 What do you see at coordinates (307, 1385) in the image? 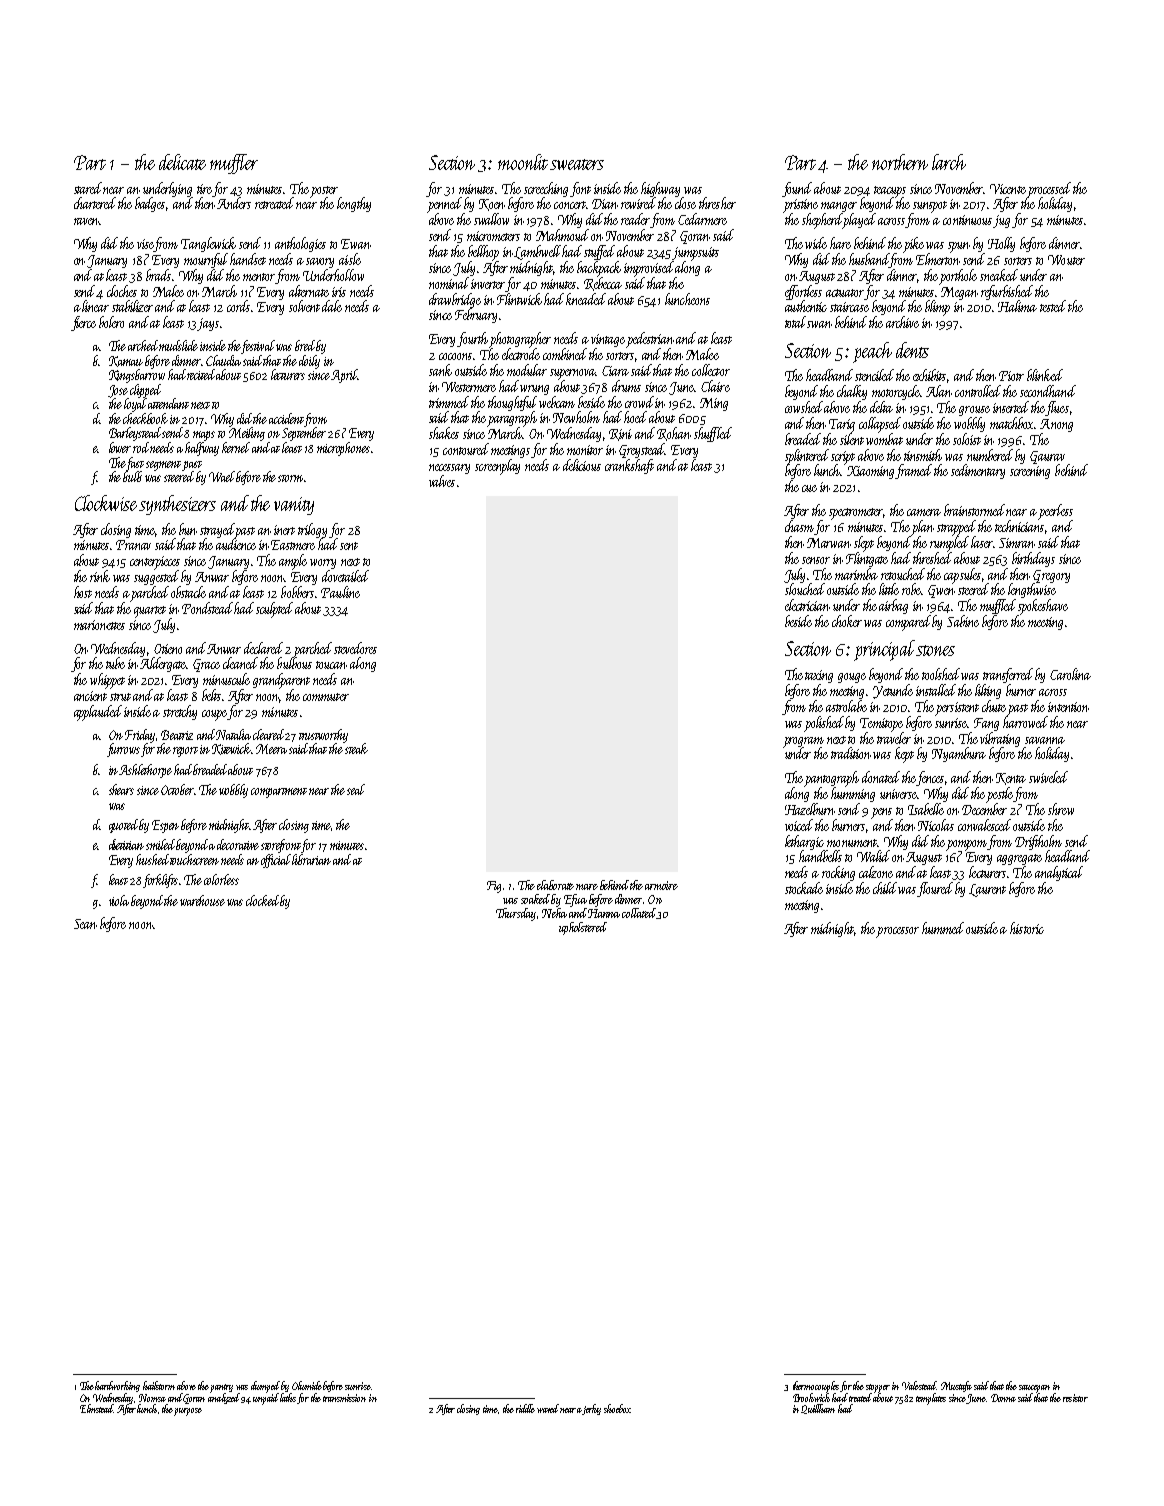
I see `Olumide` at bounding box center [307, 1385].
